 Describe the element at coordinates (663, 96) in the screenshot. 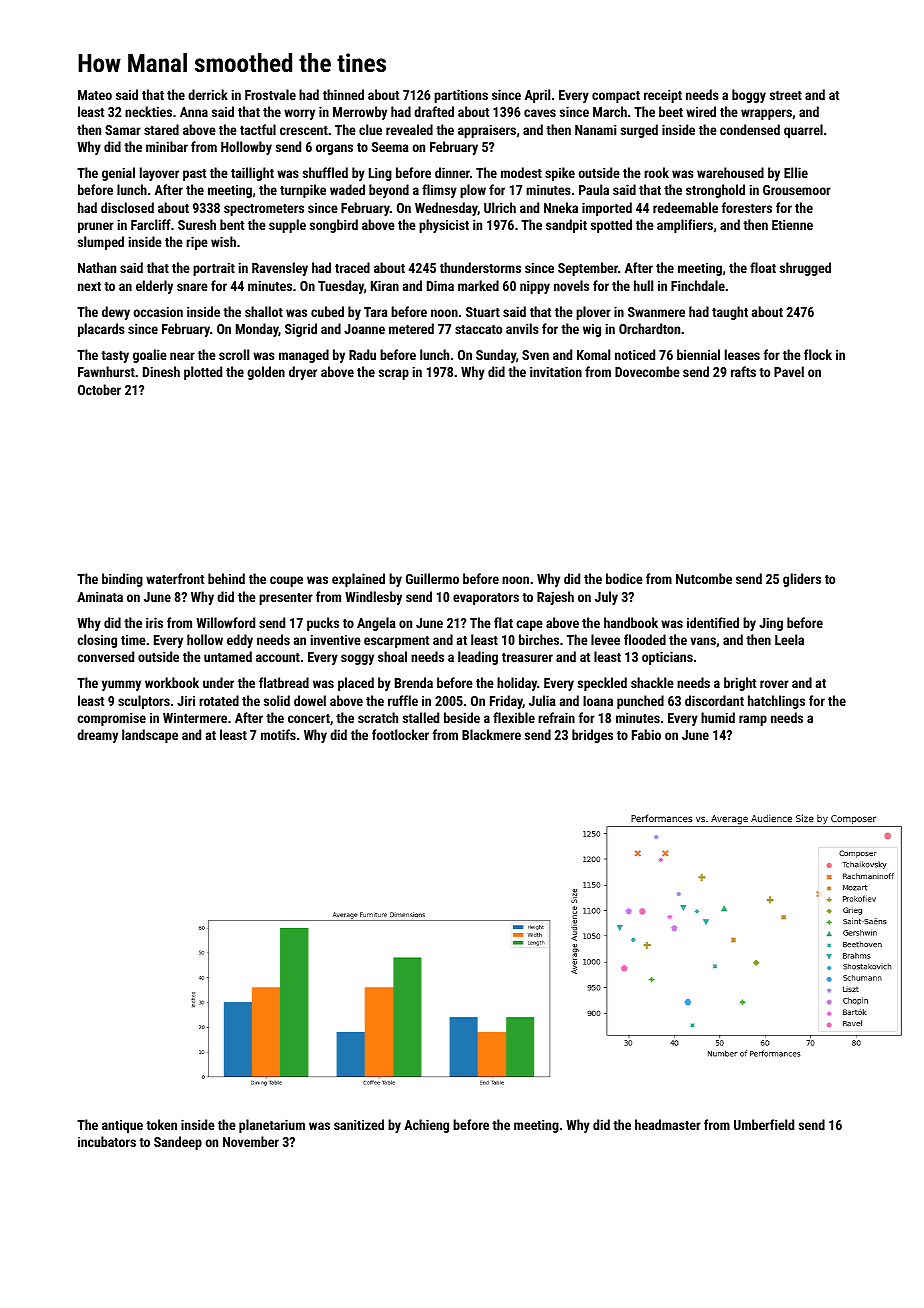

I see `receipt` at that location.
